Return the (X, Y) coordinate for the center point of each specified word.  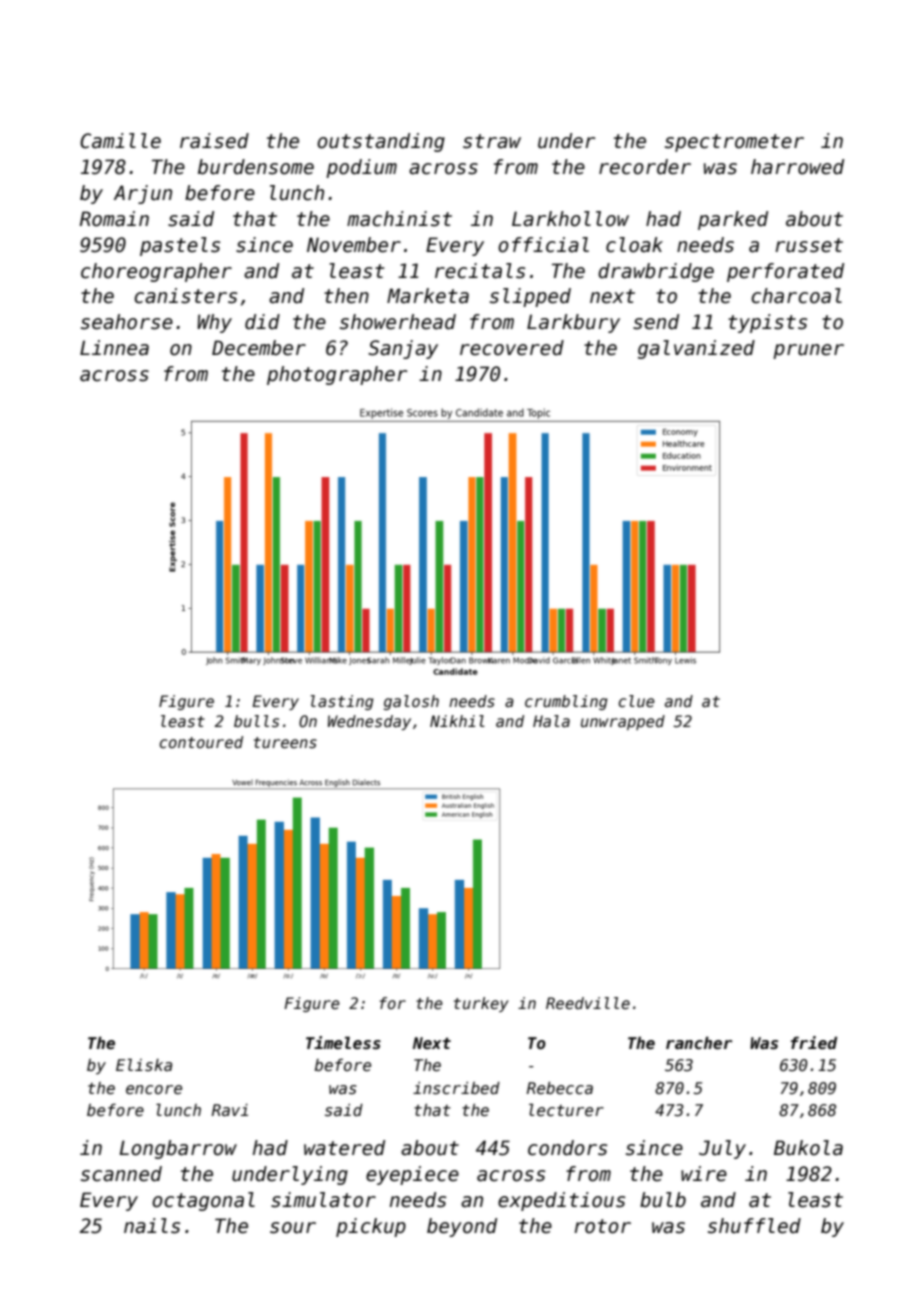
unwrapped (623, 722)
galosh (411, 702)
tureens (285, 742)
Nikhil (457, 721)
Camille (120, 141)
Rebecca (560, 1088)
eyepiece (412, 1175)
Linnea (114, 348)
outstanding (381, 142)
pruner (808, 351)
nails (152, 1226)
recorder (645, 167)
